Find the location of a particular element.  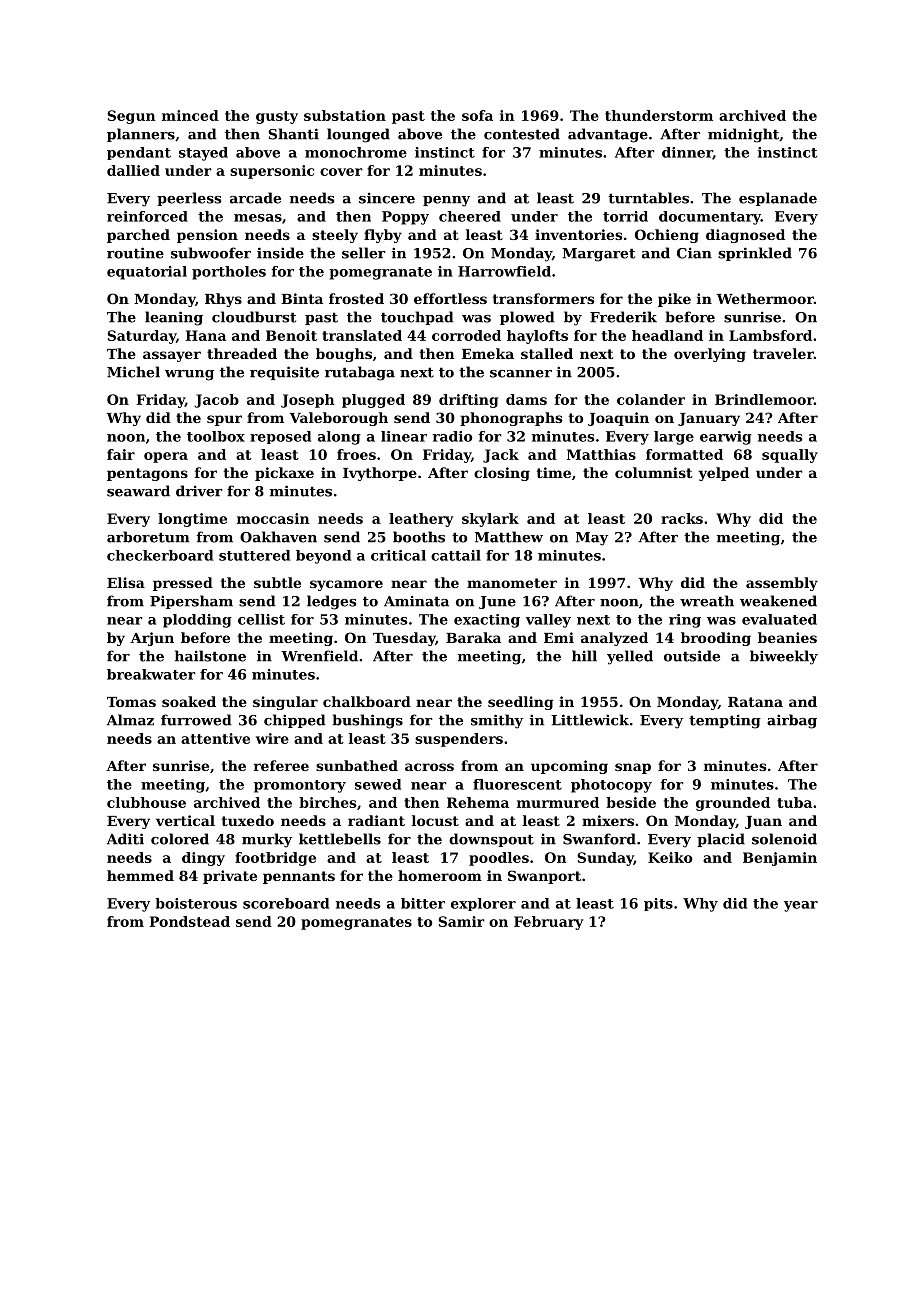

seaward is located at coordinates (138, 491).
